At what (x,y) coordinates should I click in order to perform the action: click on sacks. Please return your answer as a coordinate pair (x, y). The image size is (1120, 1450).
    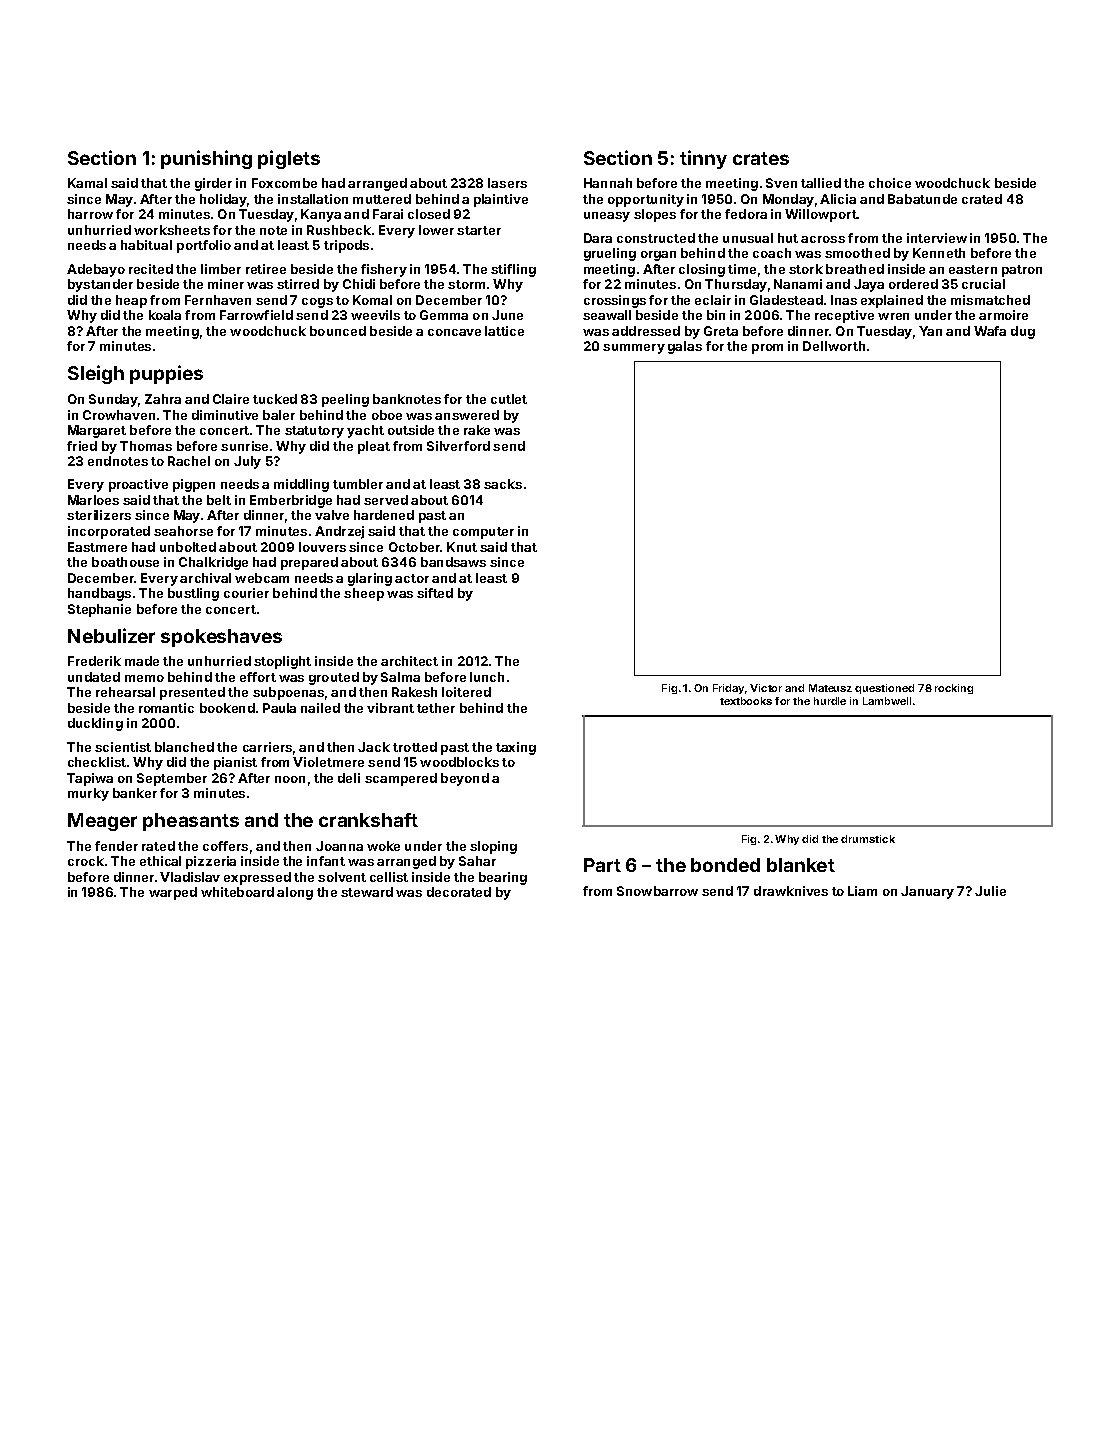
    Looking at the image, I should click on (503, 484).
